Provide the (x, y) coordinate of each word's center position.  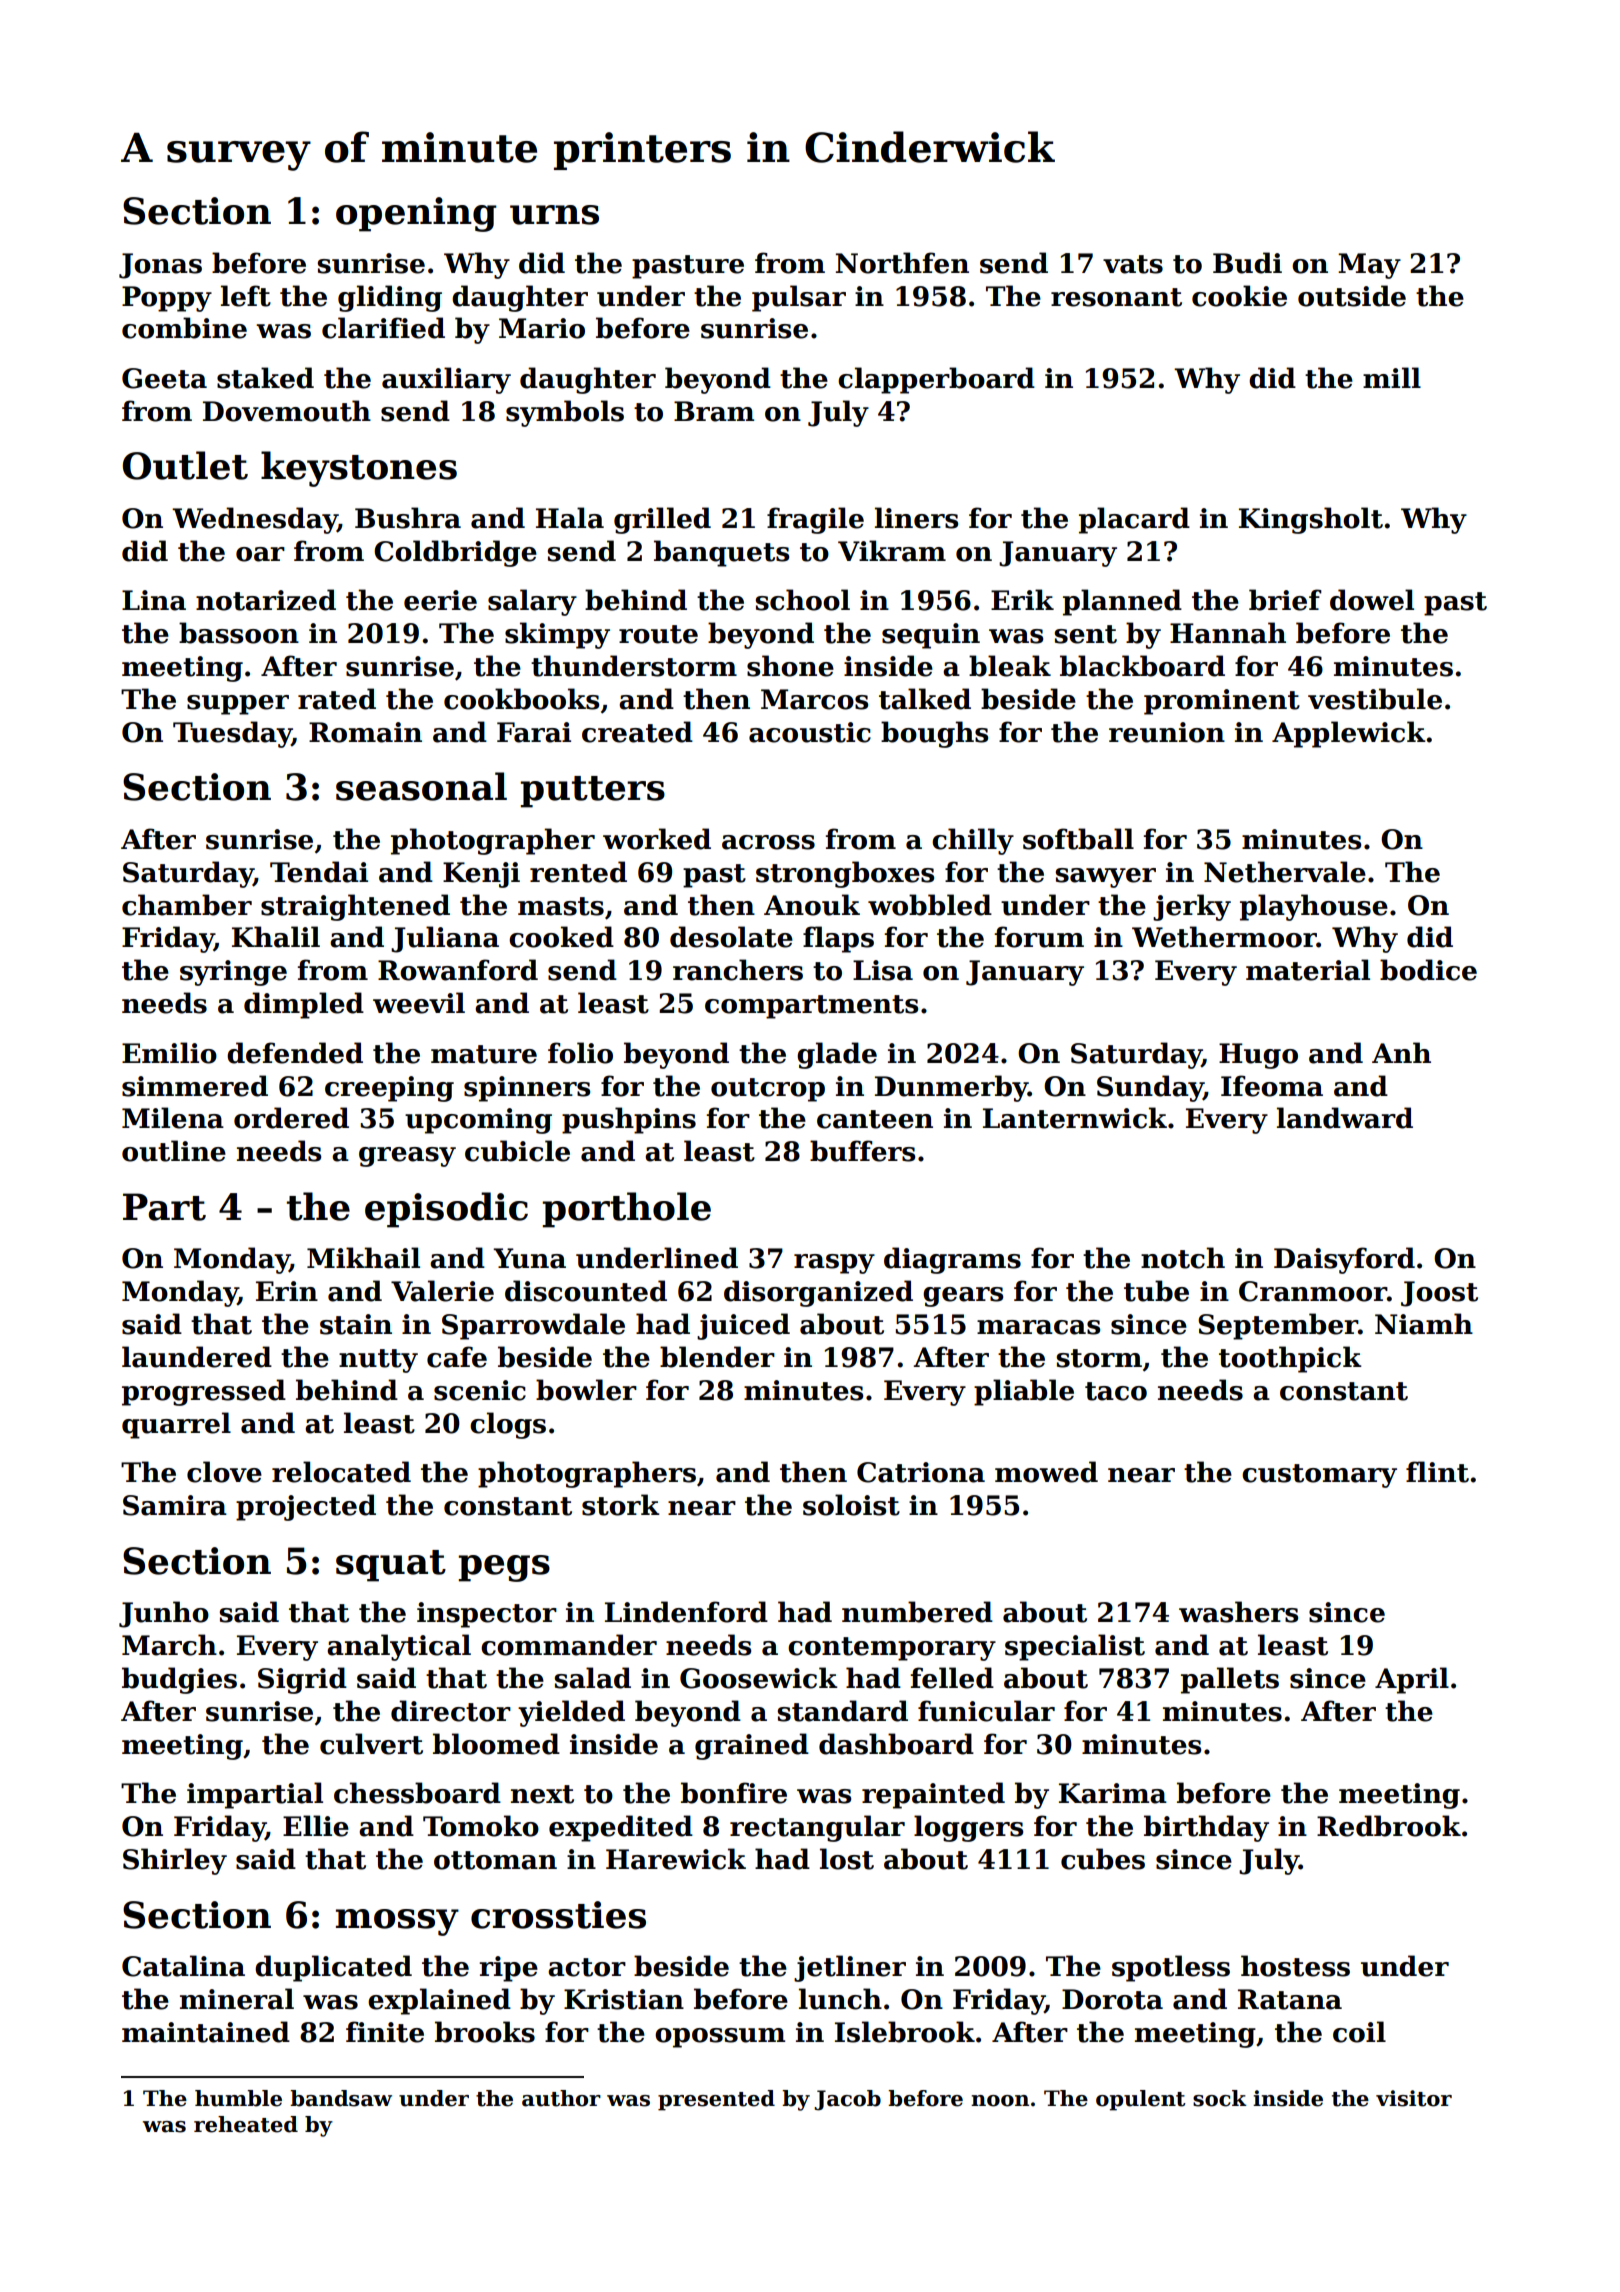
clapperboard (936, 380)
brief (1285, 600)
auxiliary (446, 380)
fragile (815, 520)
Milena (173, 1118)
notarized (266, 600)
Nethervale (1285, 872)
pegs (504, 1568)
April (1412, 1680)
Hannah (1228, 633)
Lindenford (686, 1612)
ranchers (738, 970)
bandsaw (341, 2098)
